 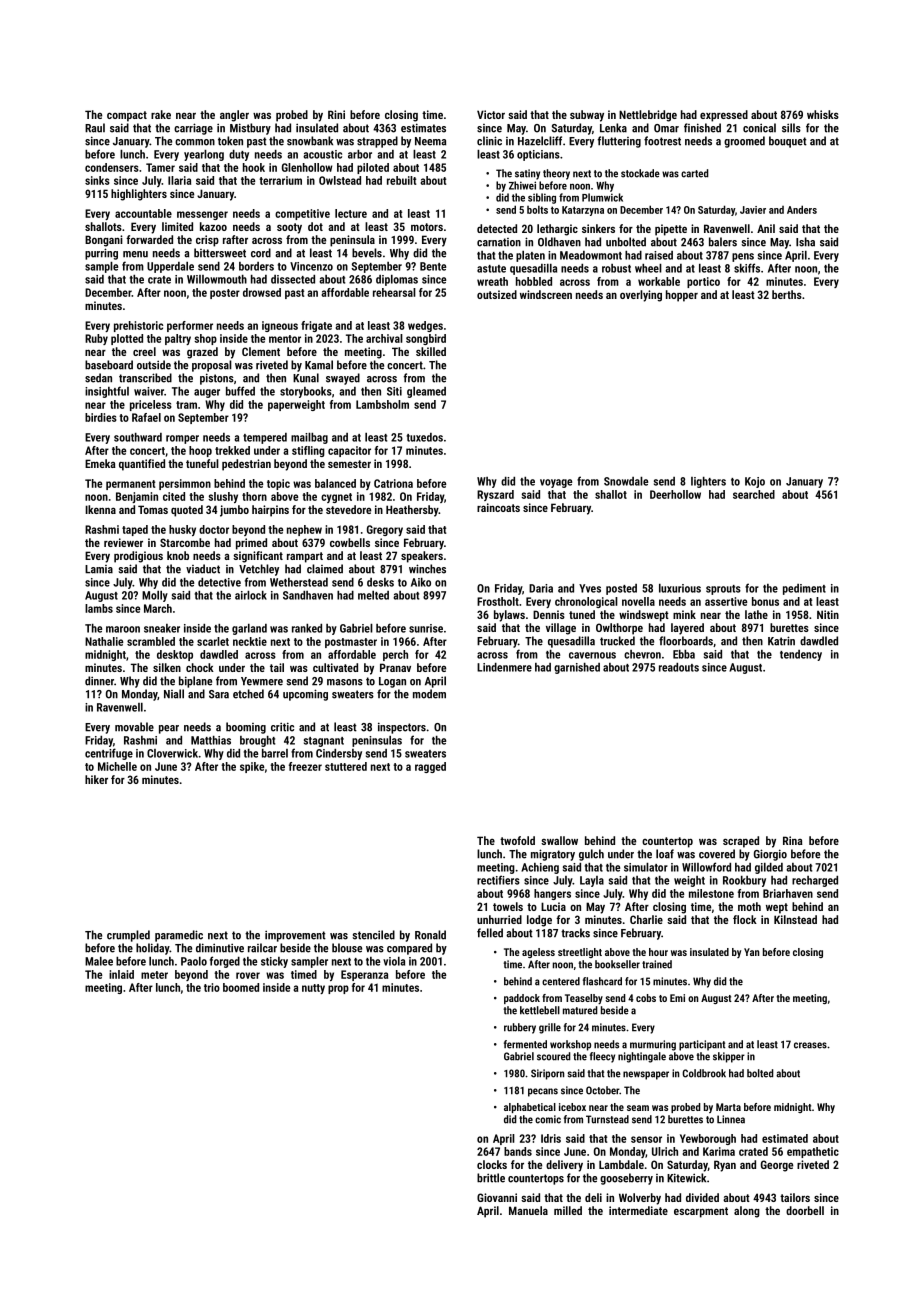 What do you see at coordinates (241, 987) in the image?
I see `boomed` at bounding box center [241, 987].
